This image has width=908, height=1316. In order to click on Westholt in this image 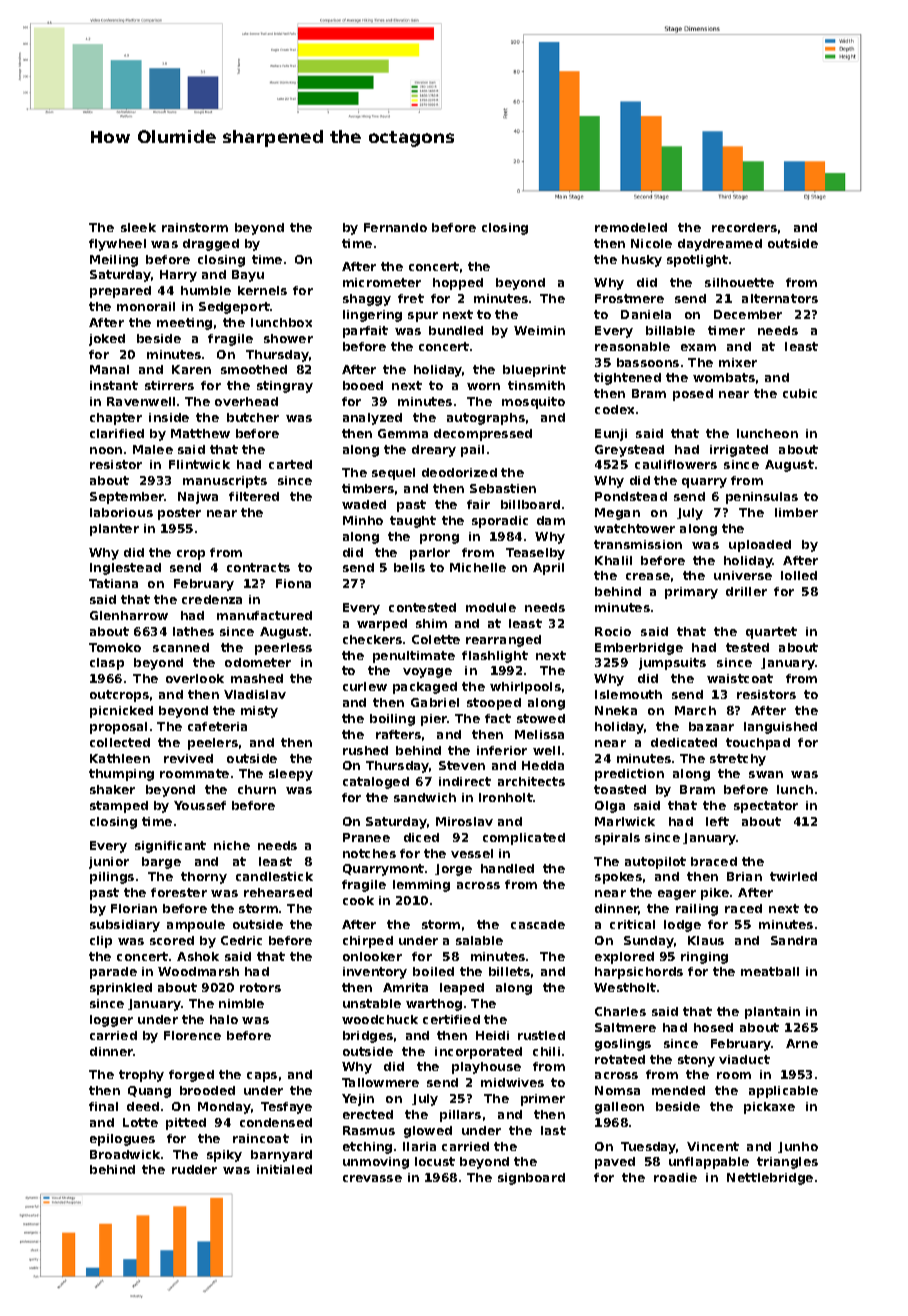, I will do `click(625, 987)`.
